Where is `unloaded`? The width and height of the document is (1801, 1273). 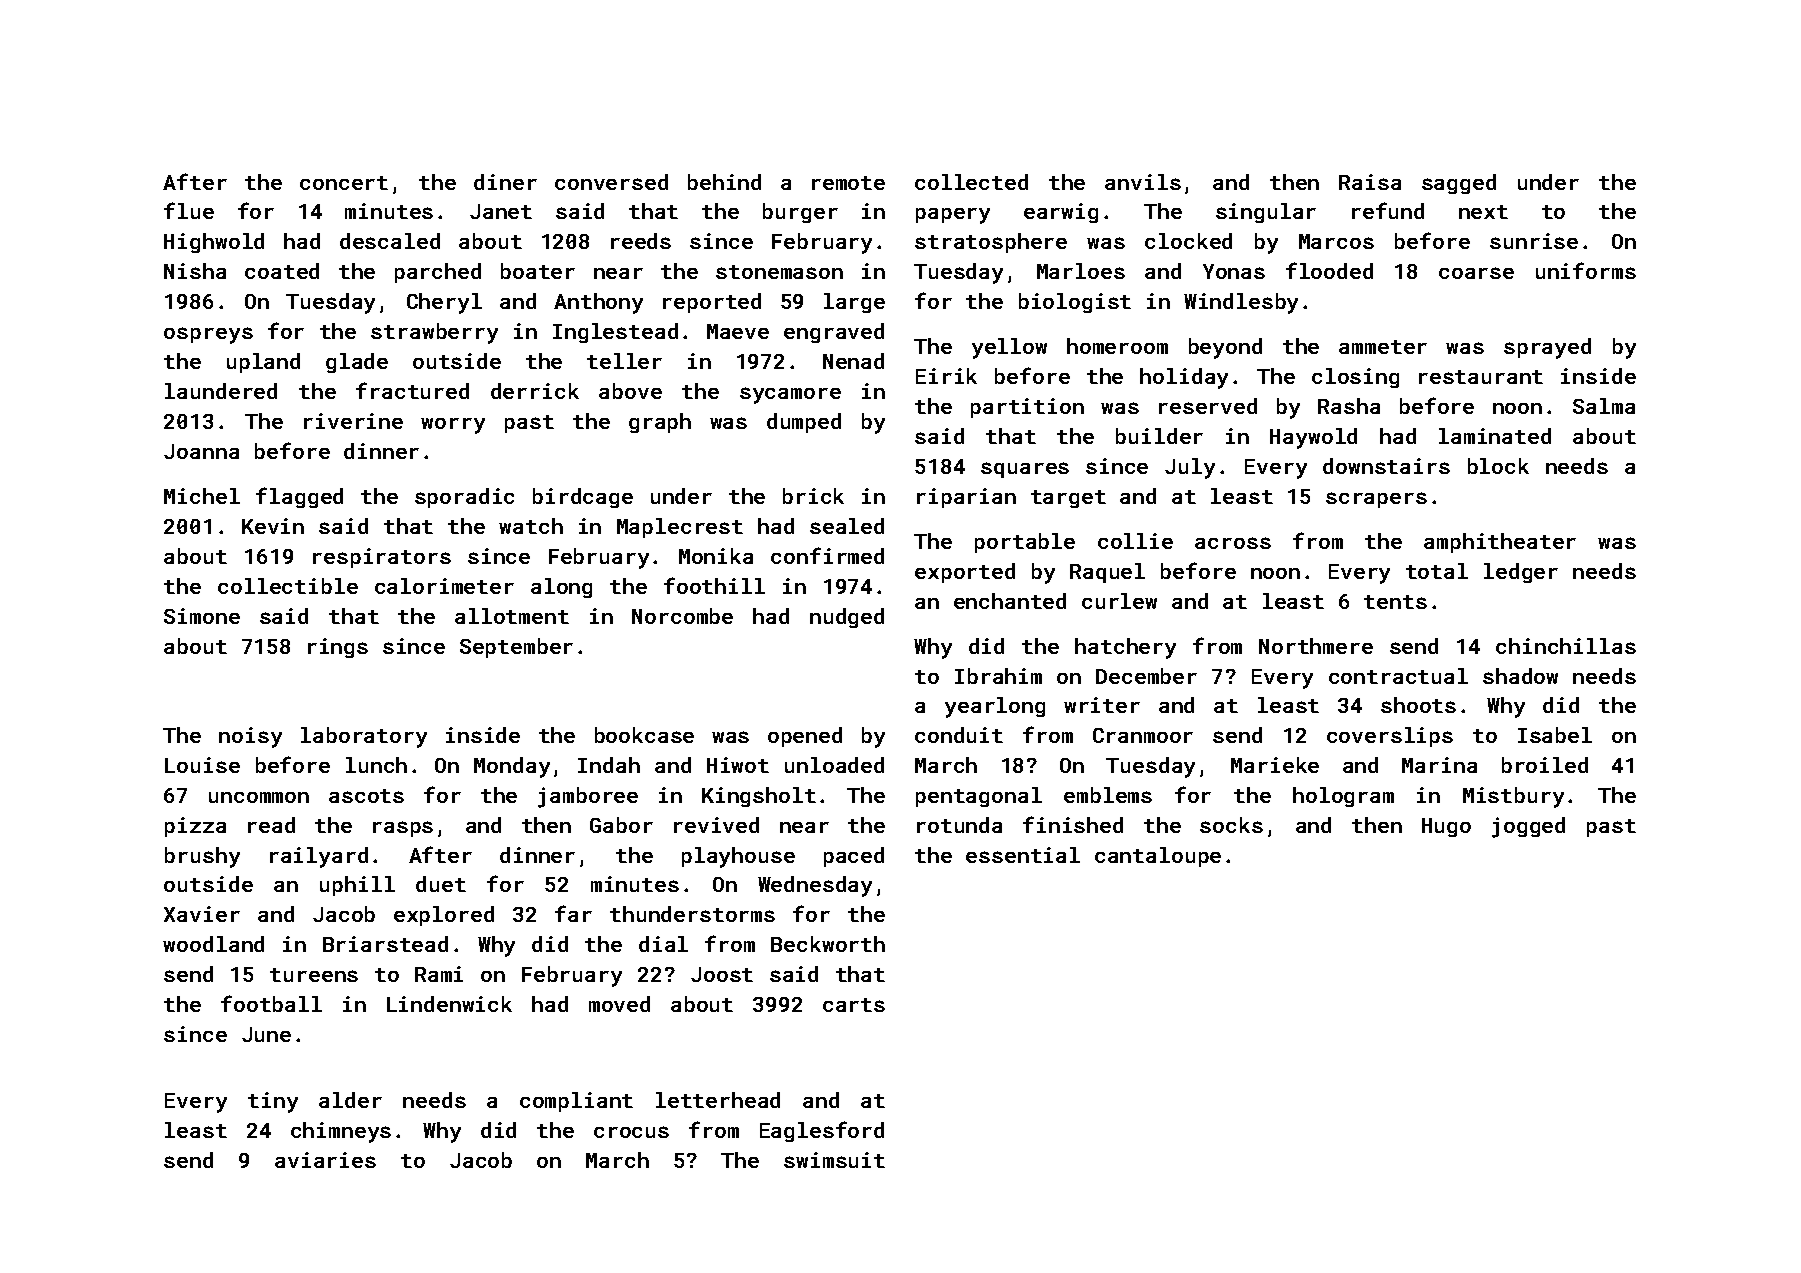
unloaded is located at coordinates (834, 765).
